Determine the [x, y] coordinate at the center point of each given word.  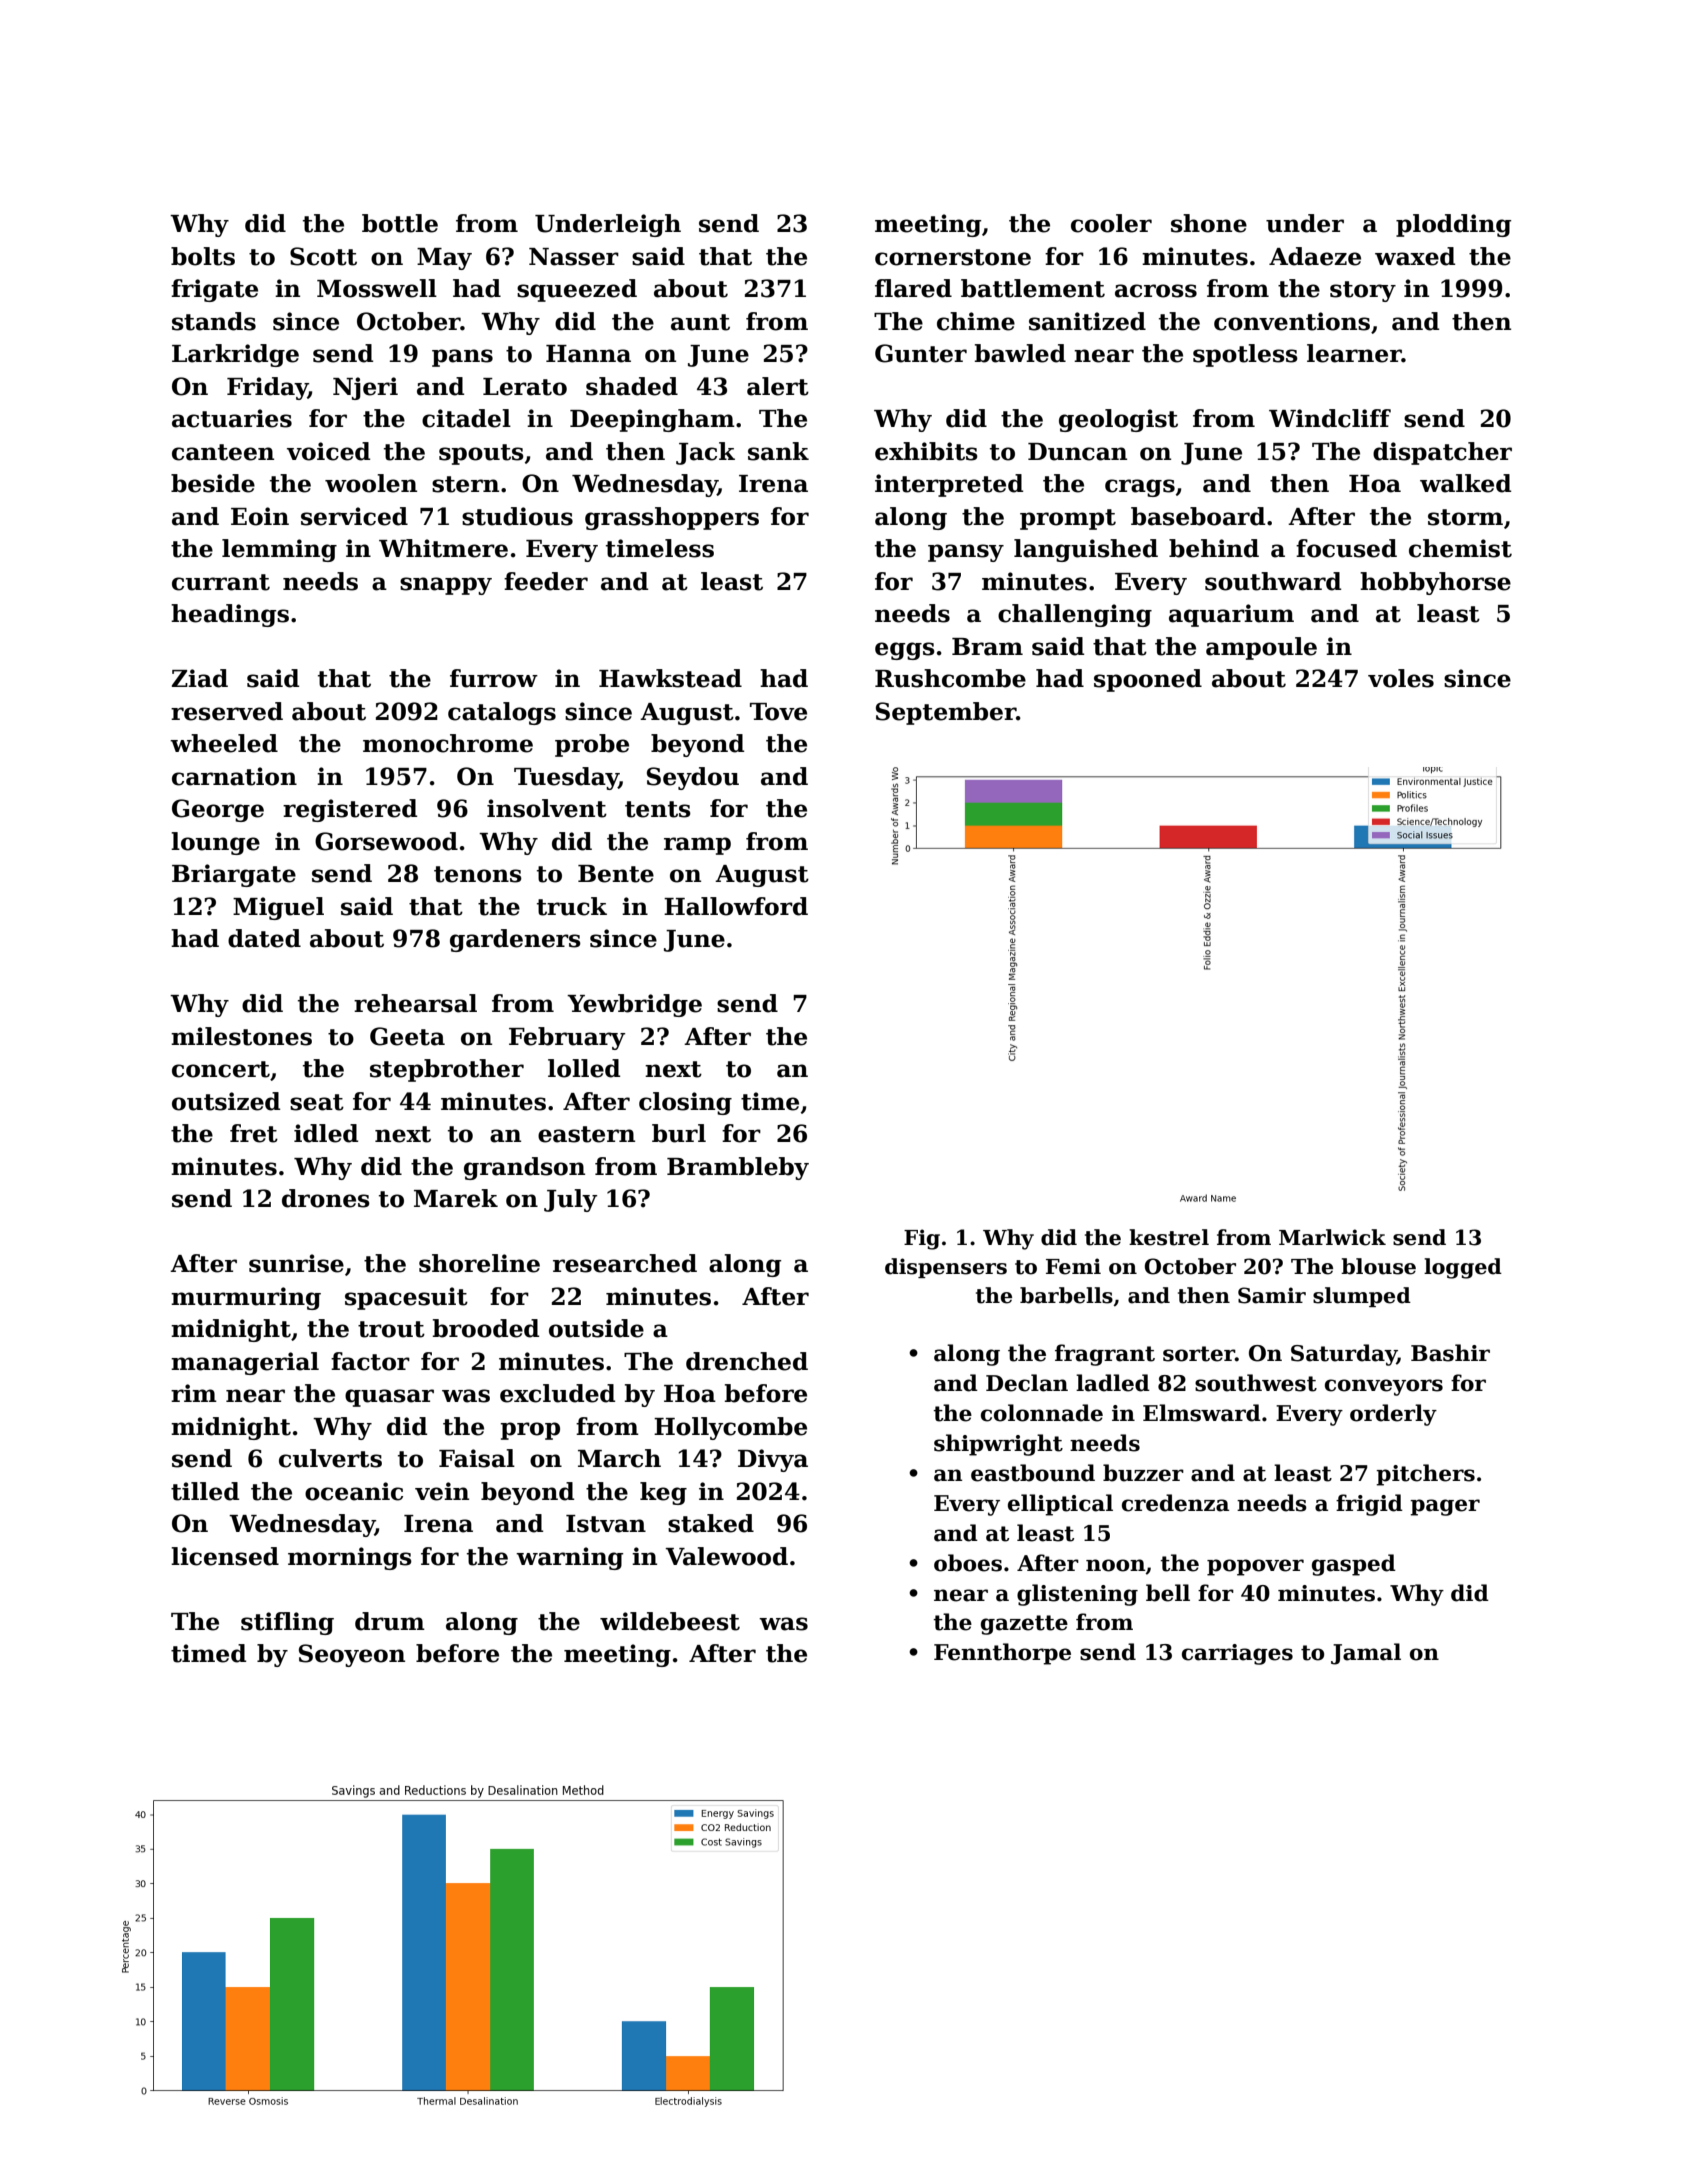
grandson [524, 1168]
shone [1209, 223]
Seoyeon [352, 1655]
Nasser [574, 257]
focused [1346, 548]
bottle [400, 223]
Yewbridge [634, 1005]
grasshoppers [672, 518]
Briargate [234, 875]
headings [230, 615]
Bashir [1450, 1353]
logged [1463, 1268]
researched [625, 1263]
